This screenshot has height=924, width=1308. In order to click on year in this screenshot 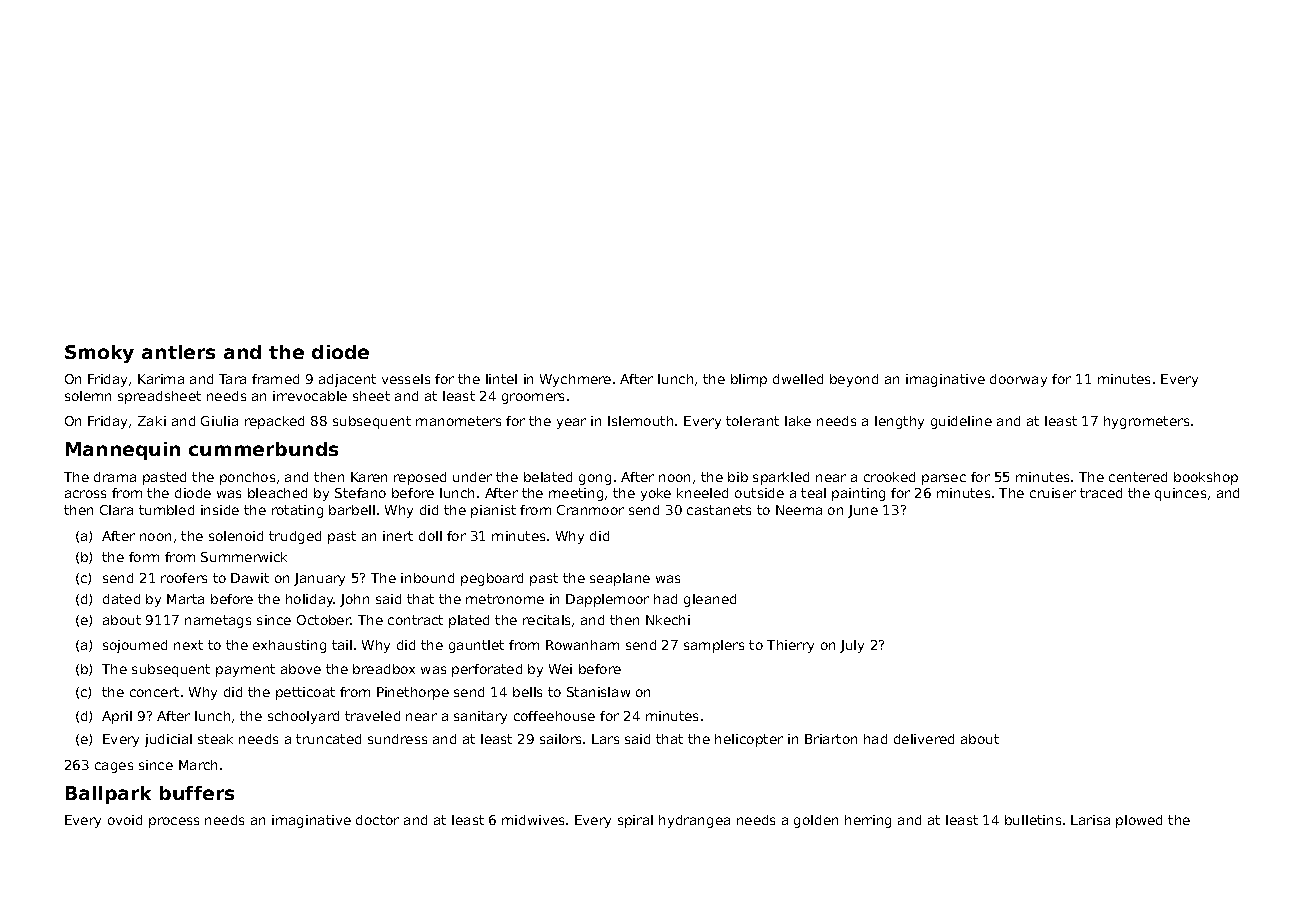, I will do `click(571, 423)`.
